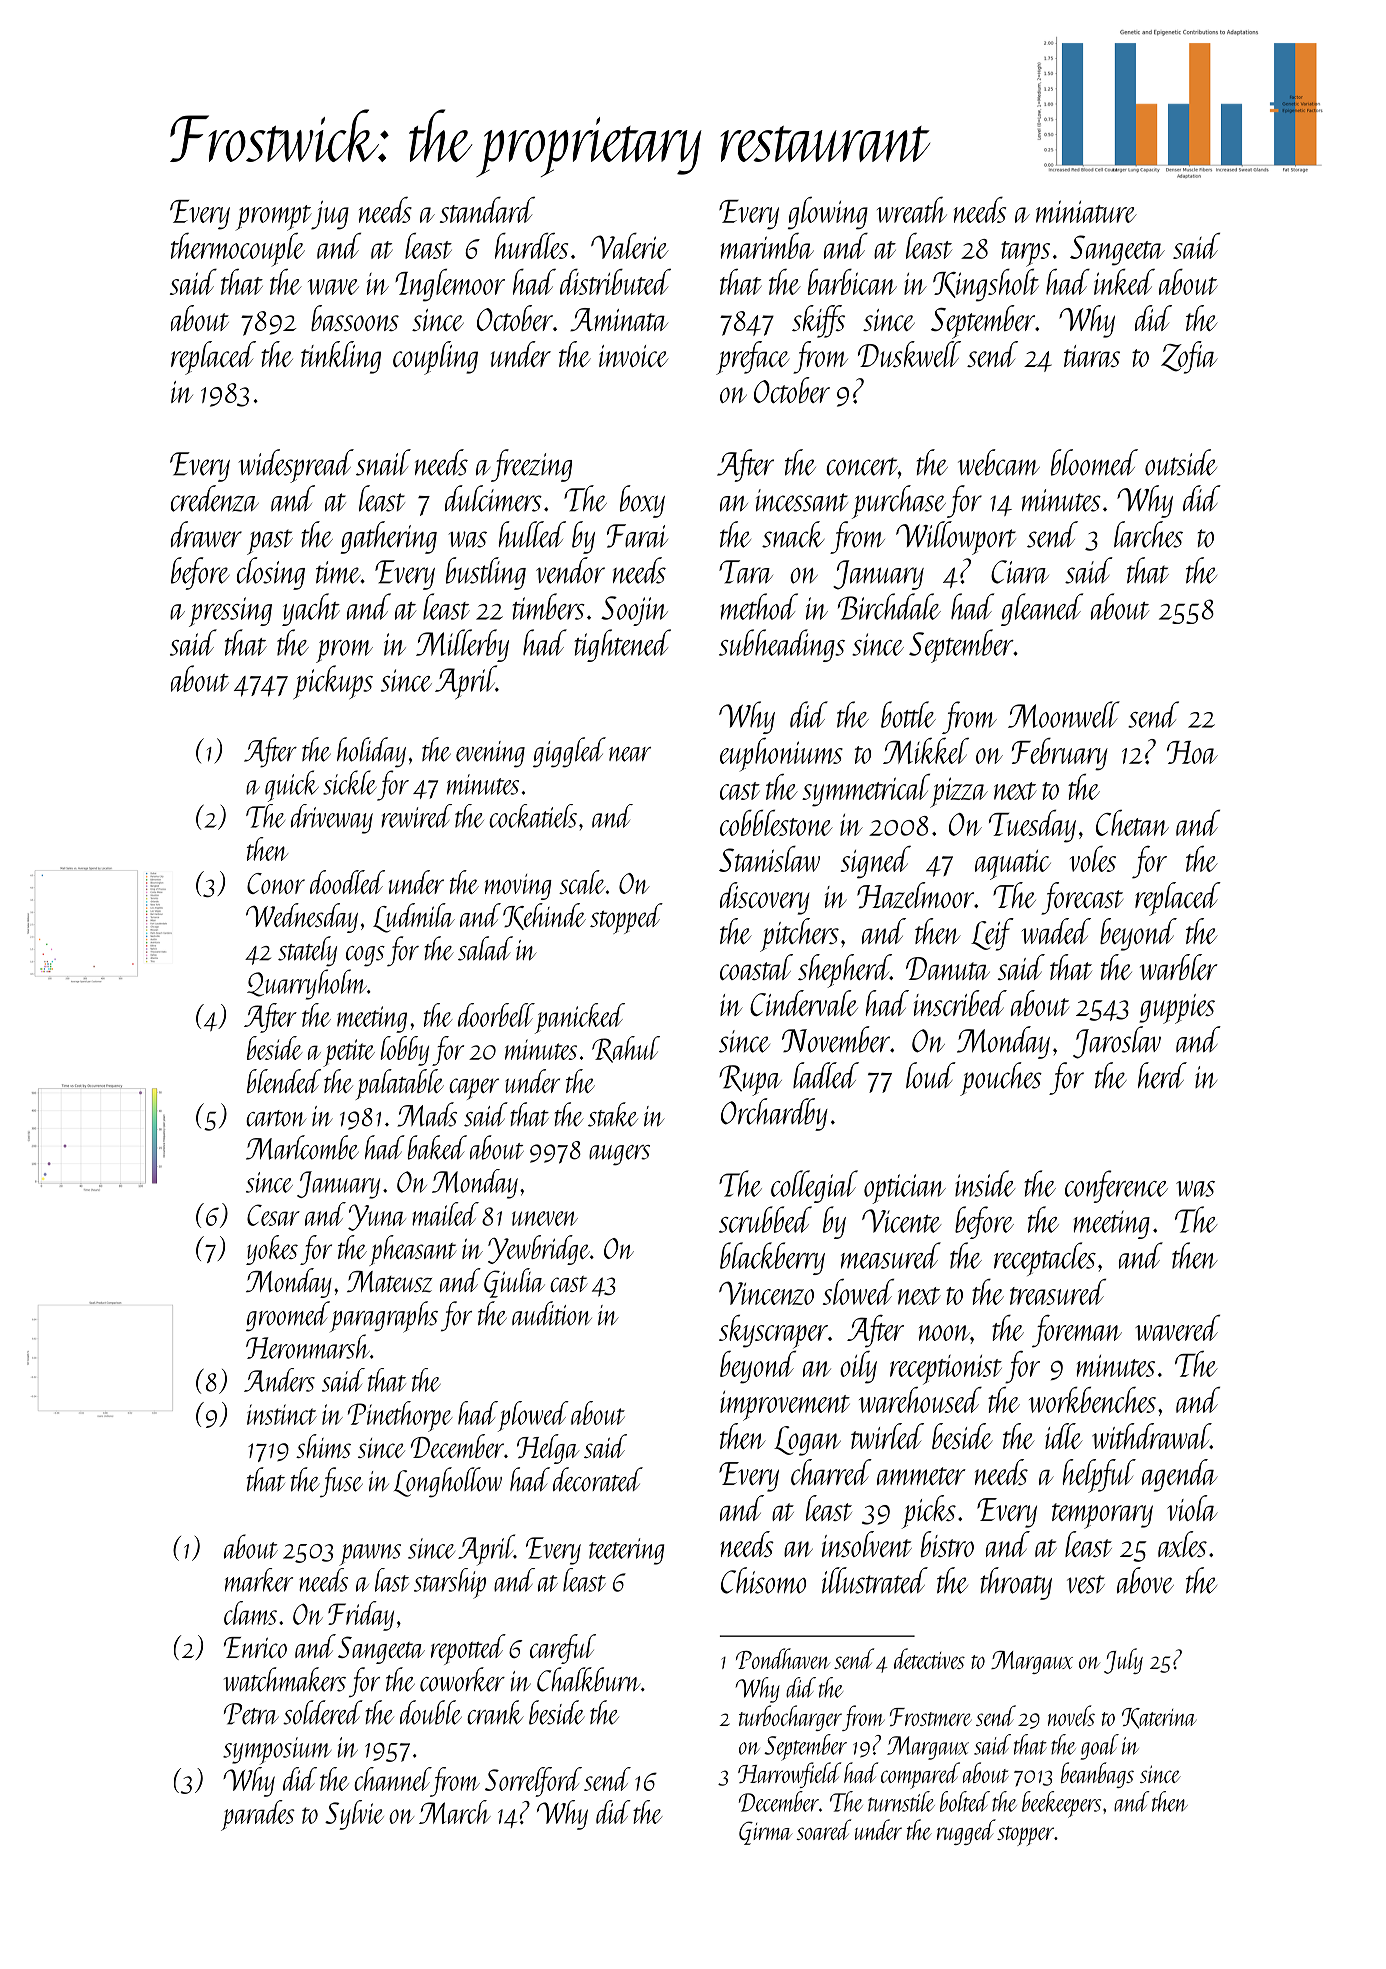 The width and height of the page is (1386, 1969). What do you see at coordinates (238, 250) in the page?
I see `thermocouple` at bounding box center [238, 250].
